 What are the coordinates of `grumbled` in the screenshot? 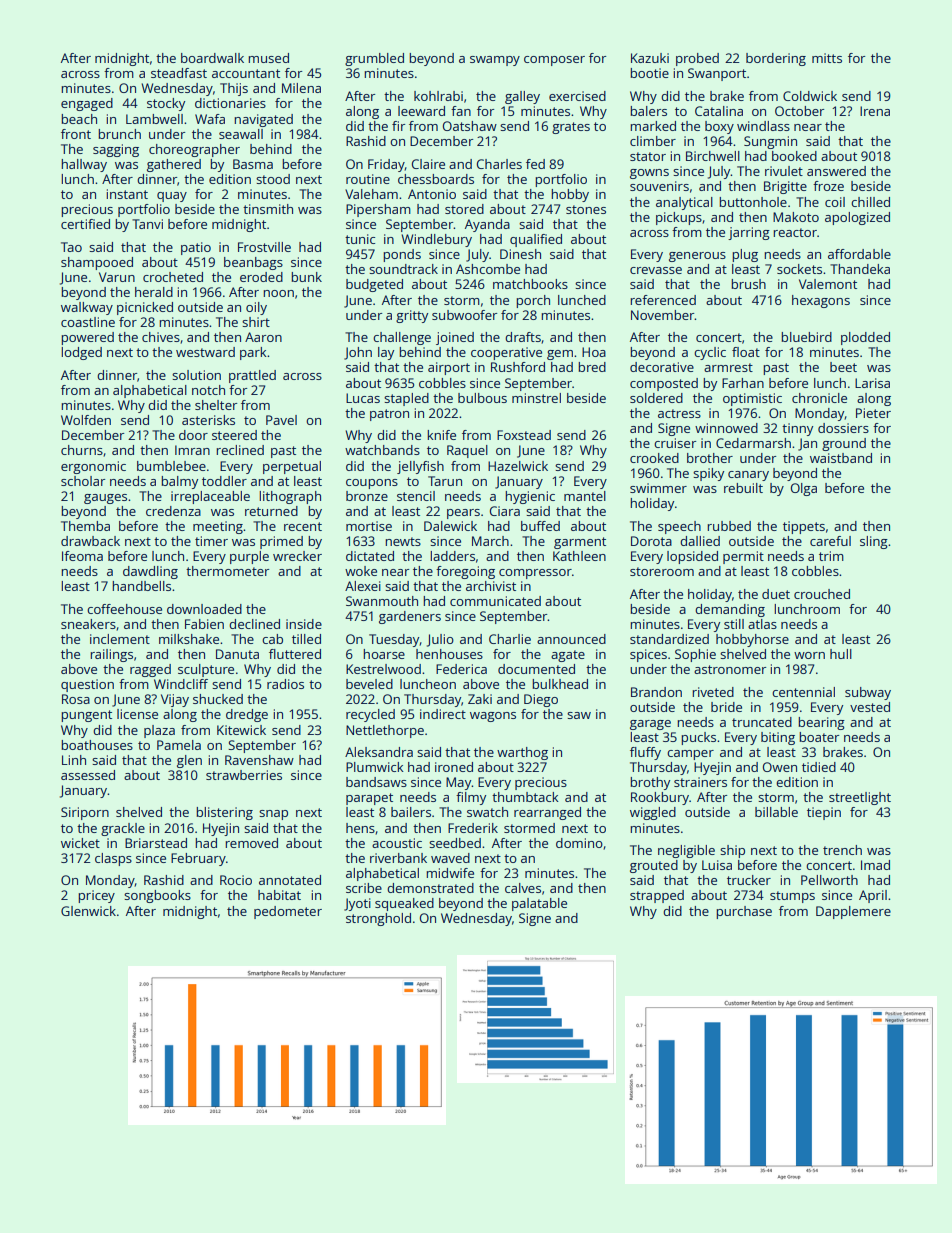 It's located at (374, 59).
